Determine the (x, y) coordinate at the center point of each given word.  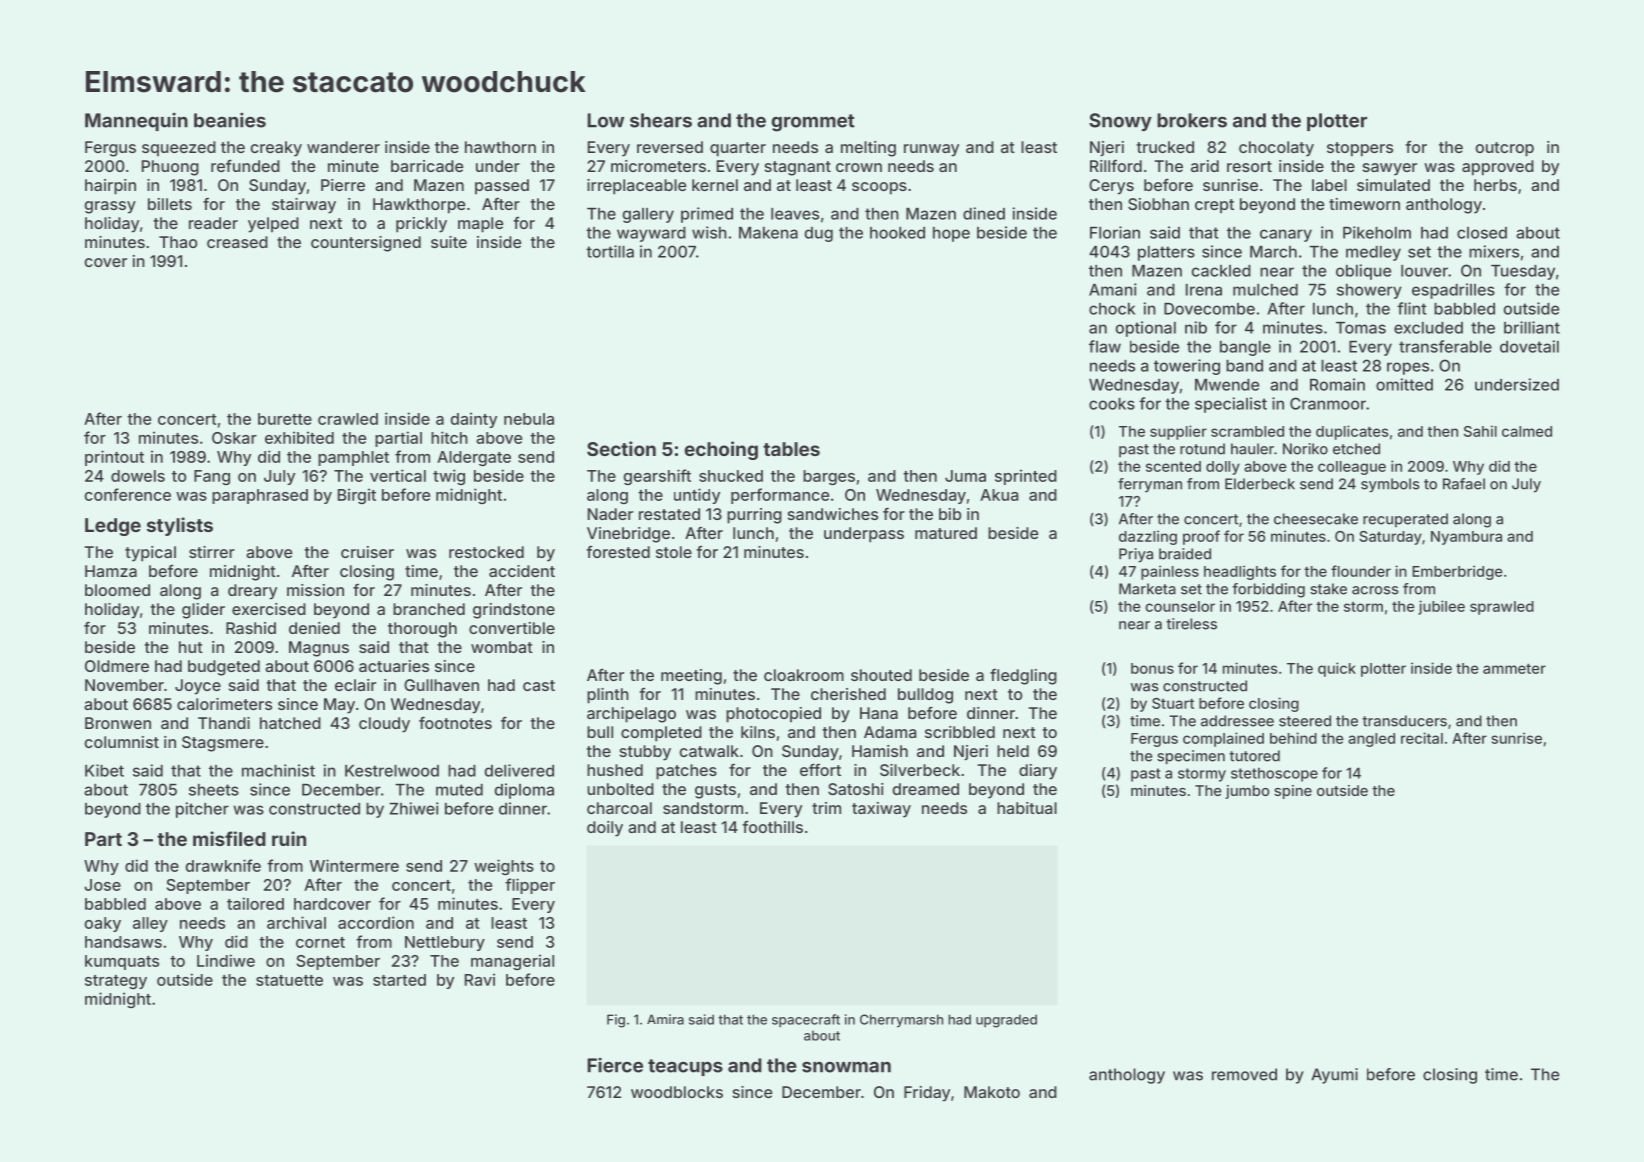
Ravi (480, 979)
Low (605, 120)
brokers (1192, 120)
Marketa (1147, 589)
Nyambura (1466, 538)
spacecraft (806, 1021)
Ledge (113, 527)
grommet (813, 123)
